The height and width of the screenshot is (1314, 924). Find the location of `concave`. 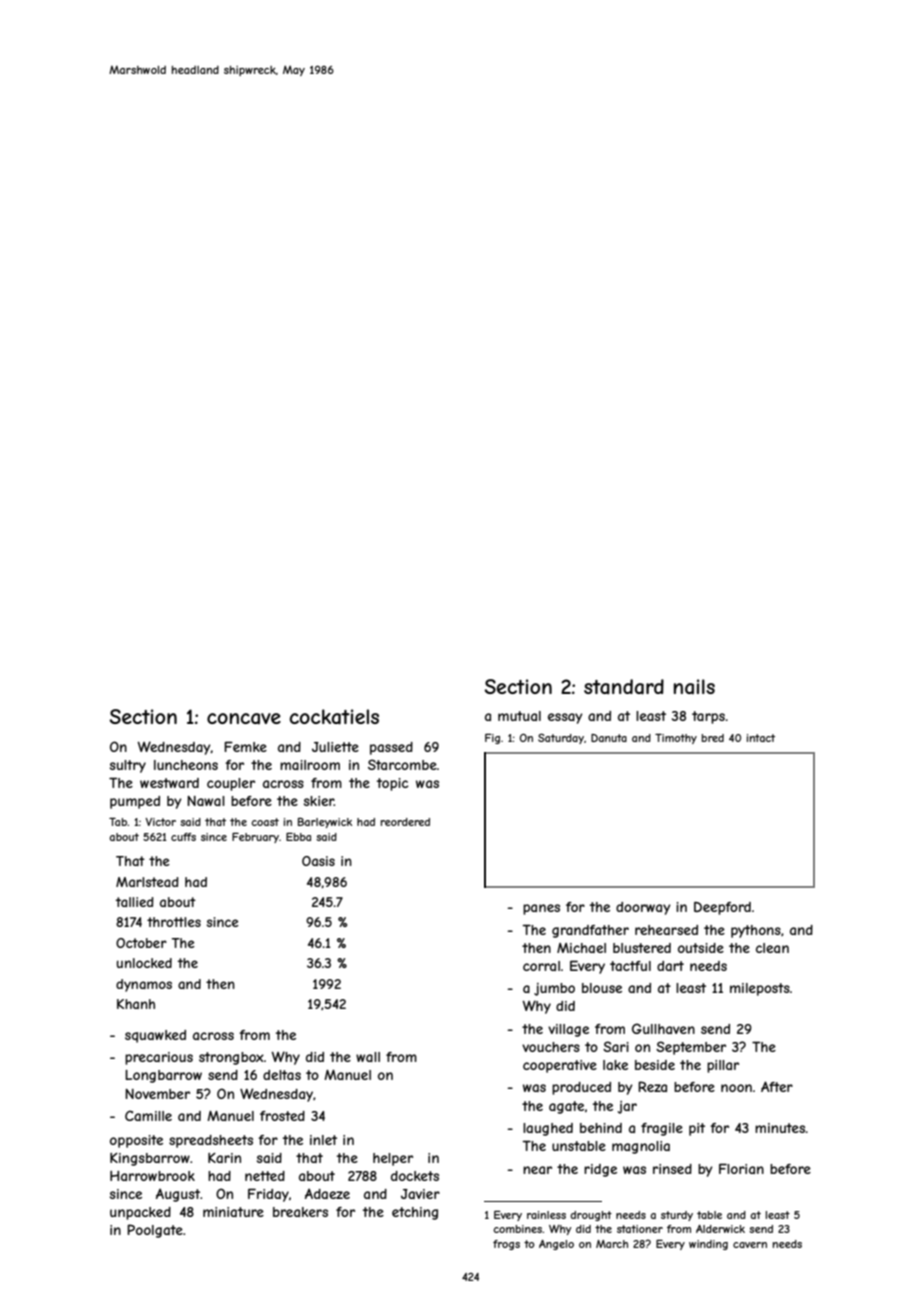

concave is located at coordinates (244, 719).
